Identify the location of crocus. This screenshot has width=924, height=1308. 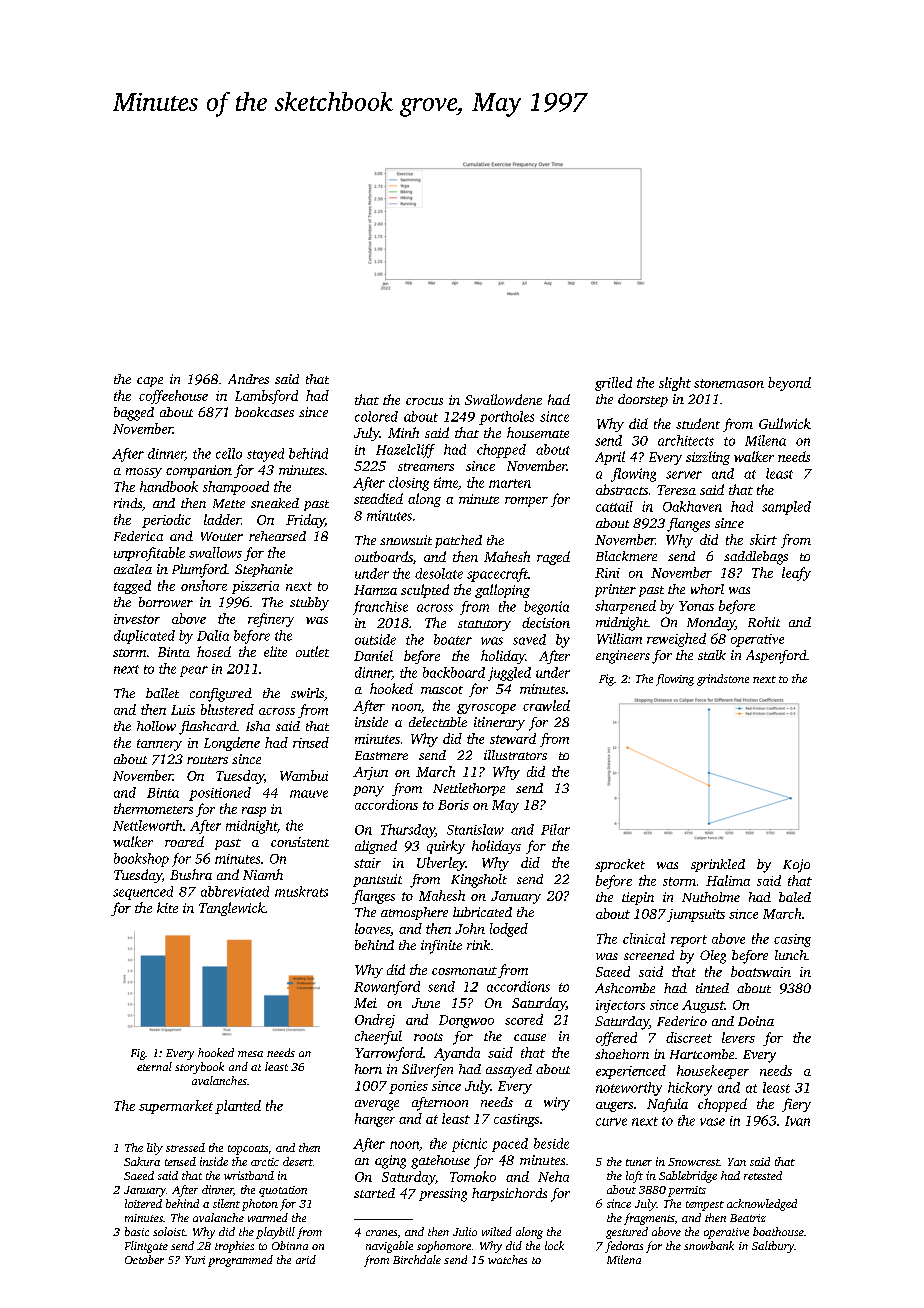
(424, 401).
